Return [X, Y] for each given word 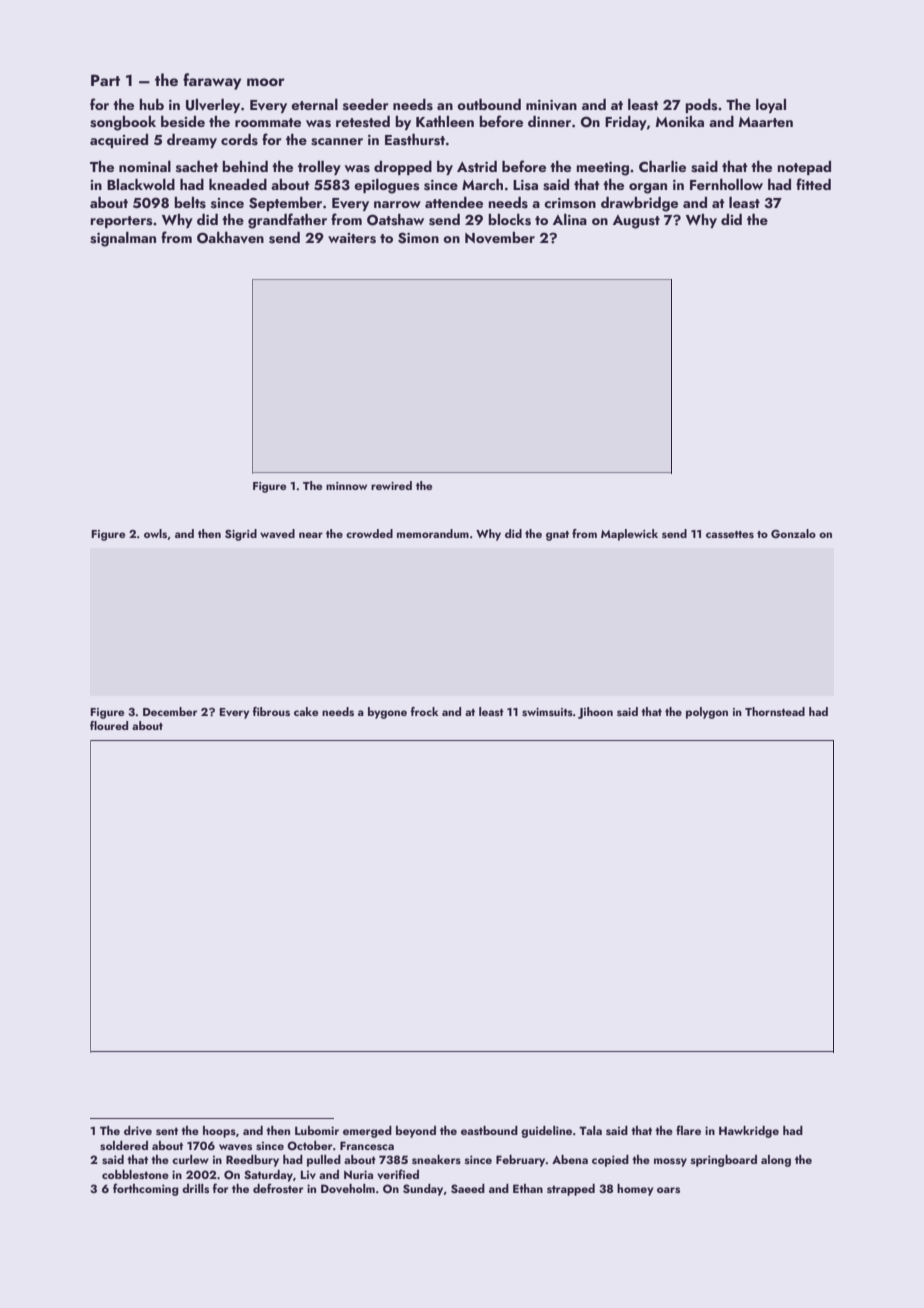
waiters [352, 238]
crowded [369, 533]
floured [109, 725]
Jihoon [595, 713]
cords [239, 140]
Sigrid [241, 535]
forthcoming [146, 1189]
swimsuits [547, 712]
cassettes [730, 534]
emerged [367, 1132]
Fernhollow [726, 184]
